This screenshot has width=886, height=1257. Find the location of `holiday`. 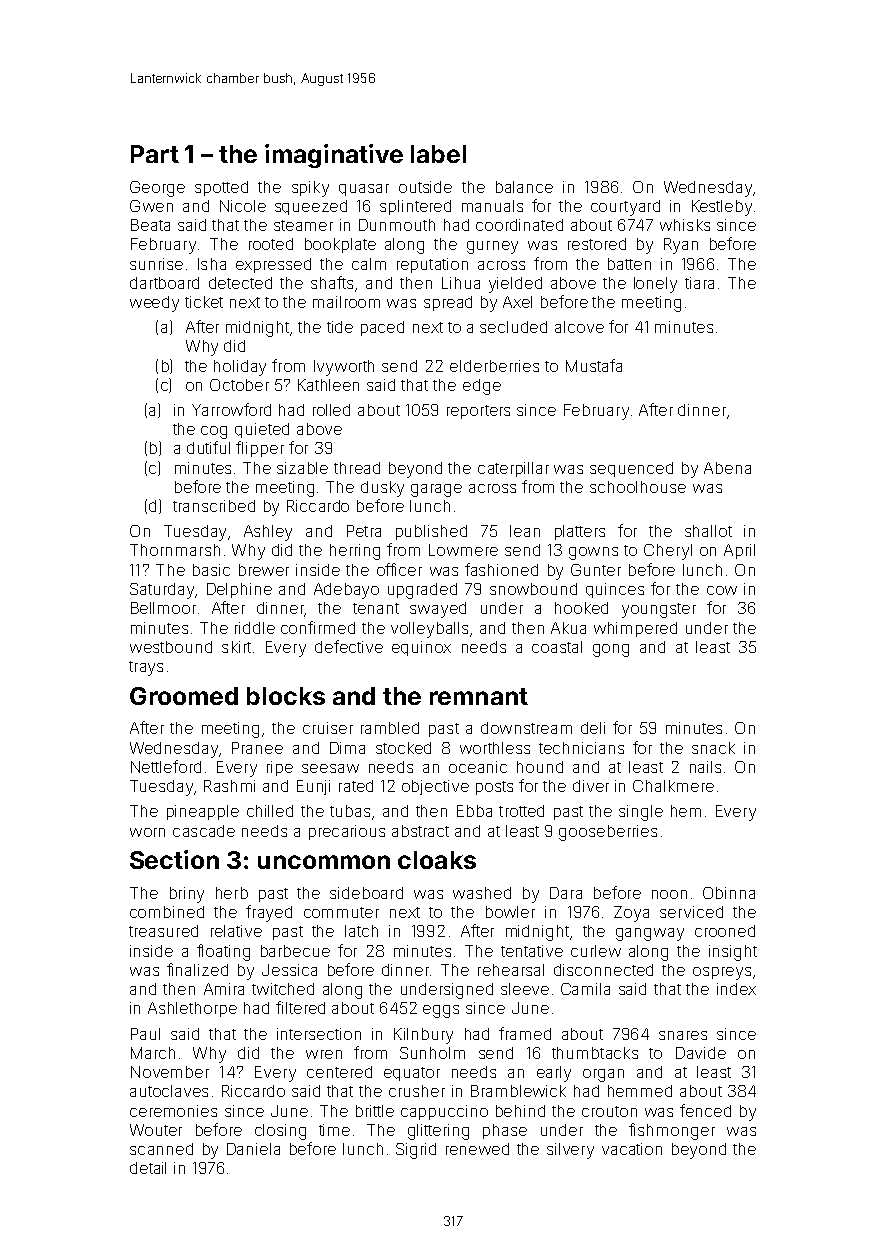

holiday is located at coordinates (240, 368).
